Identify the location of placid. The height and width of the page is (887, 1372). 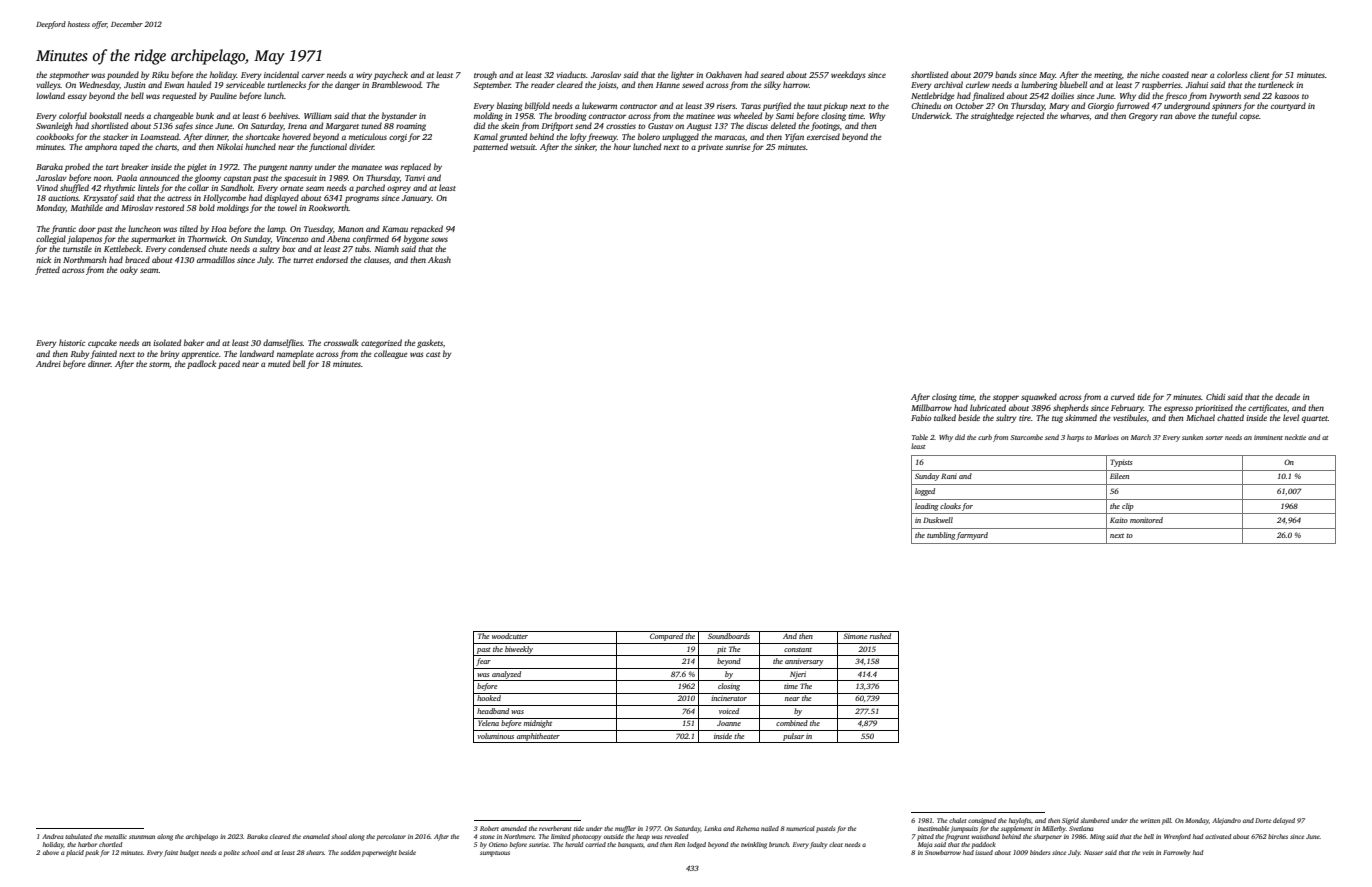
(75, 853).
